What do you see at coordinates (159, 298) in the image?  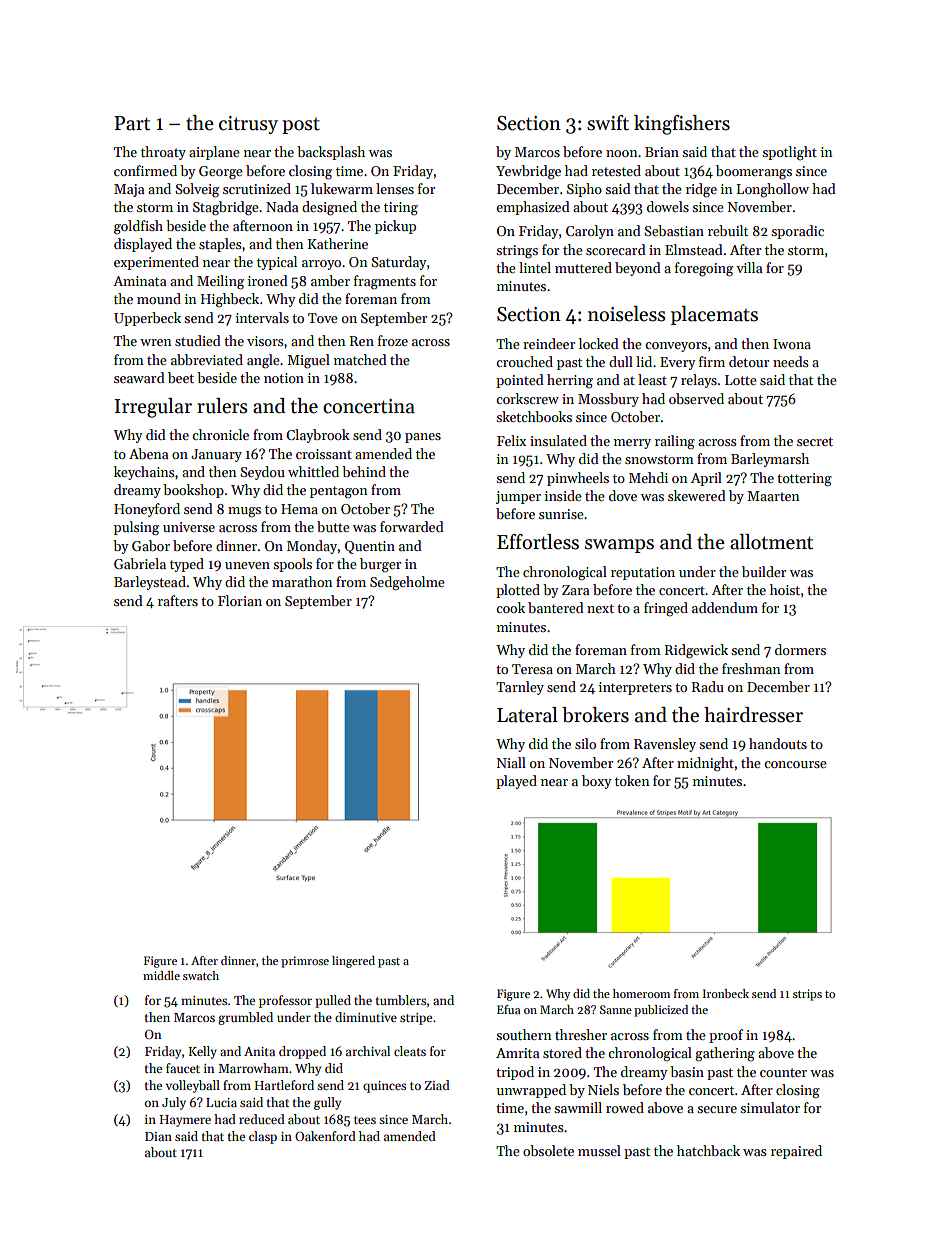 I see `mound` at bounding box center [159, 298].
